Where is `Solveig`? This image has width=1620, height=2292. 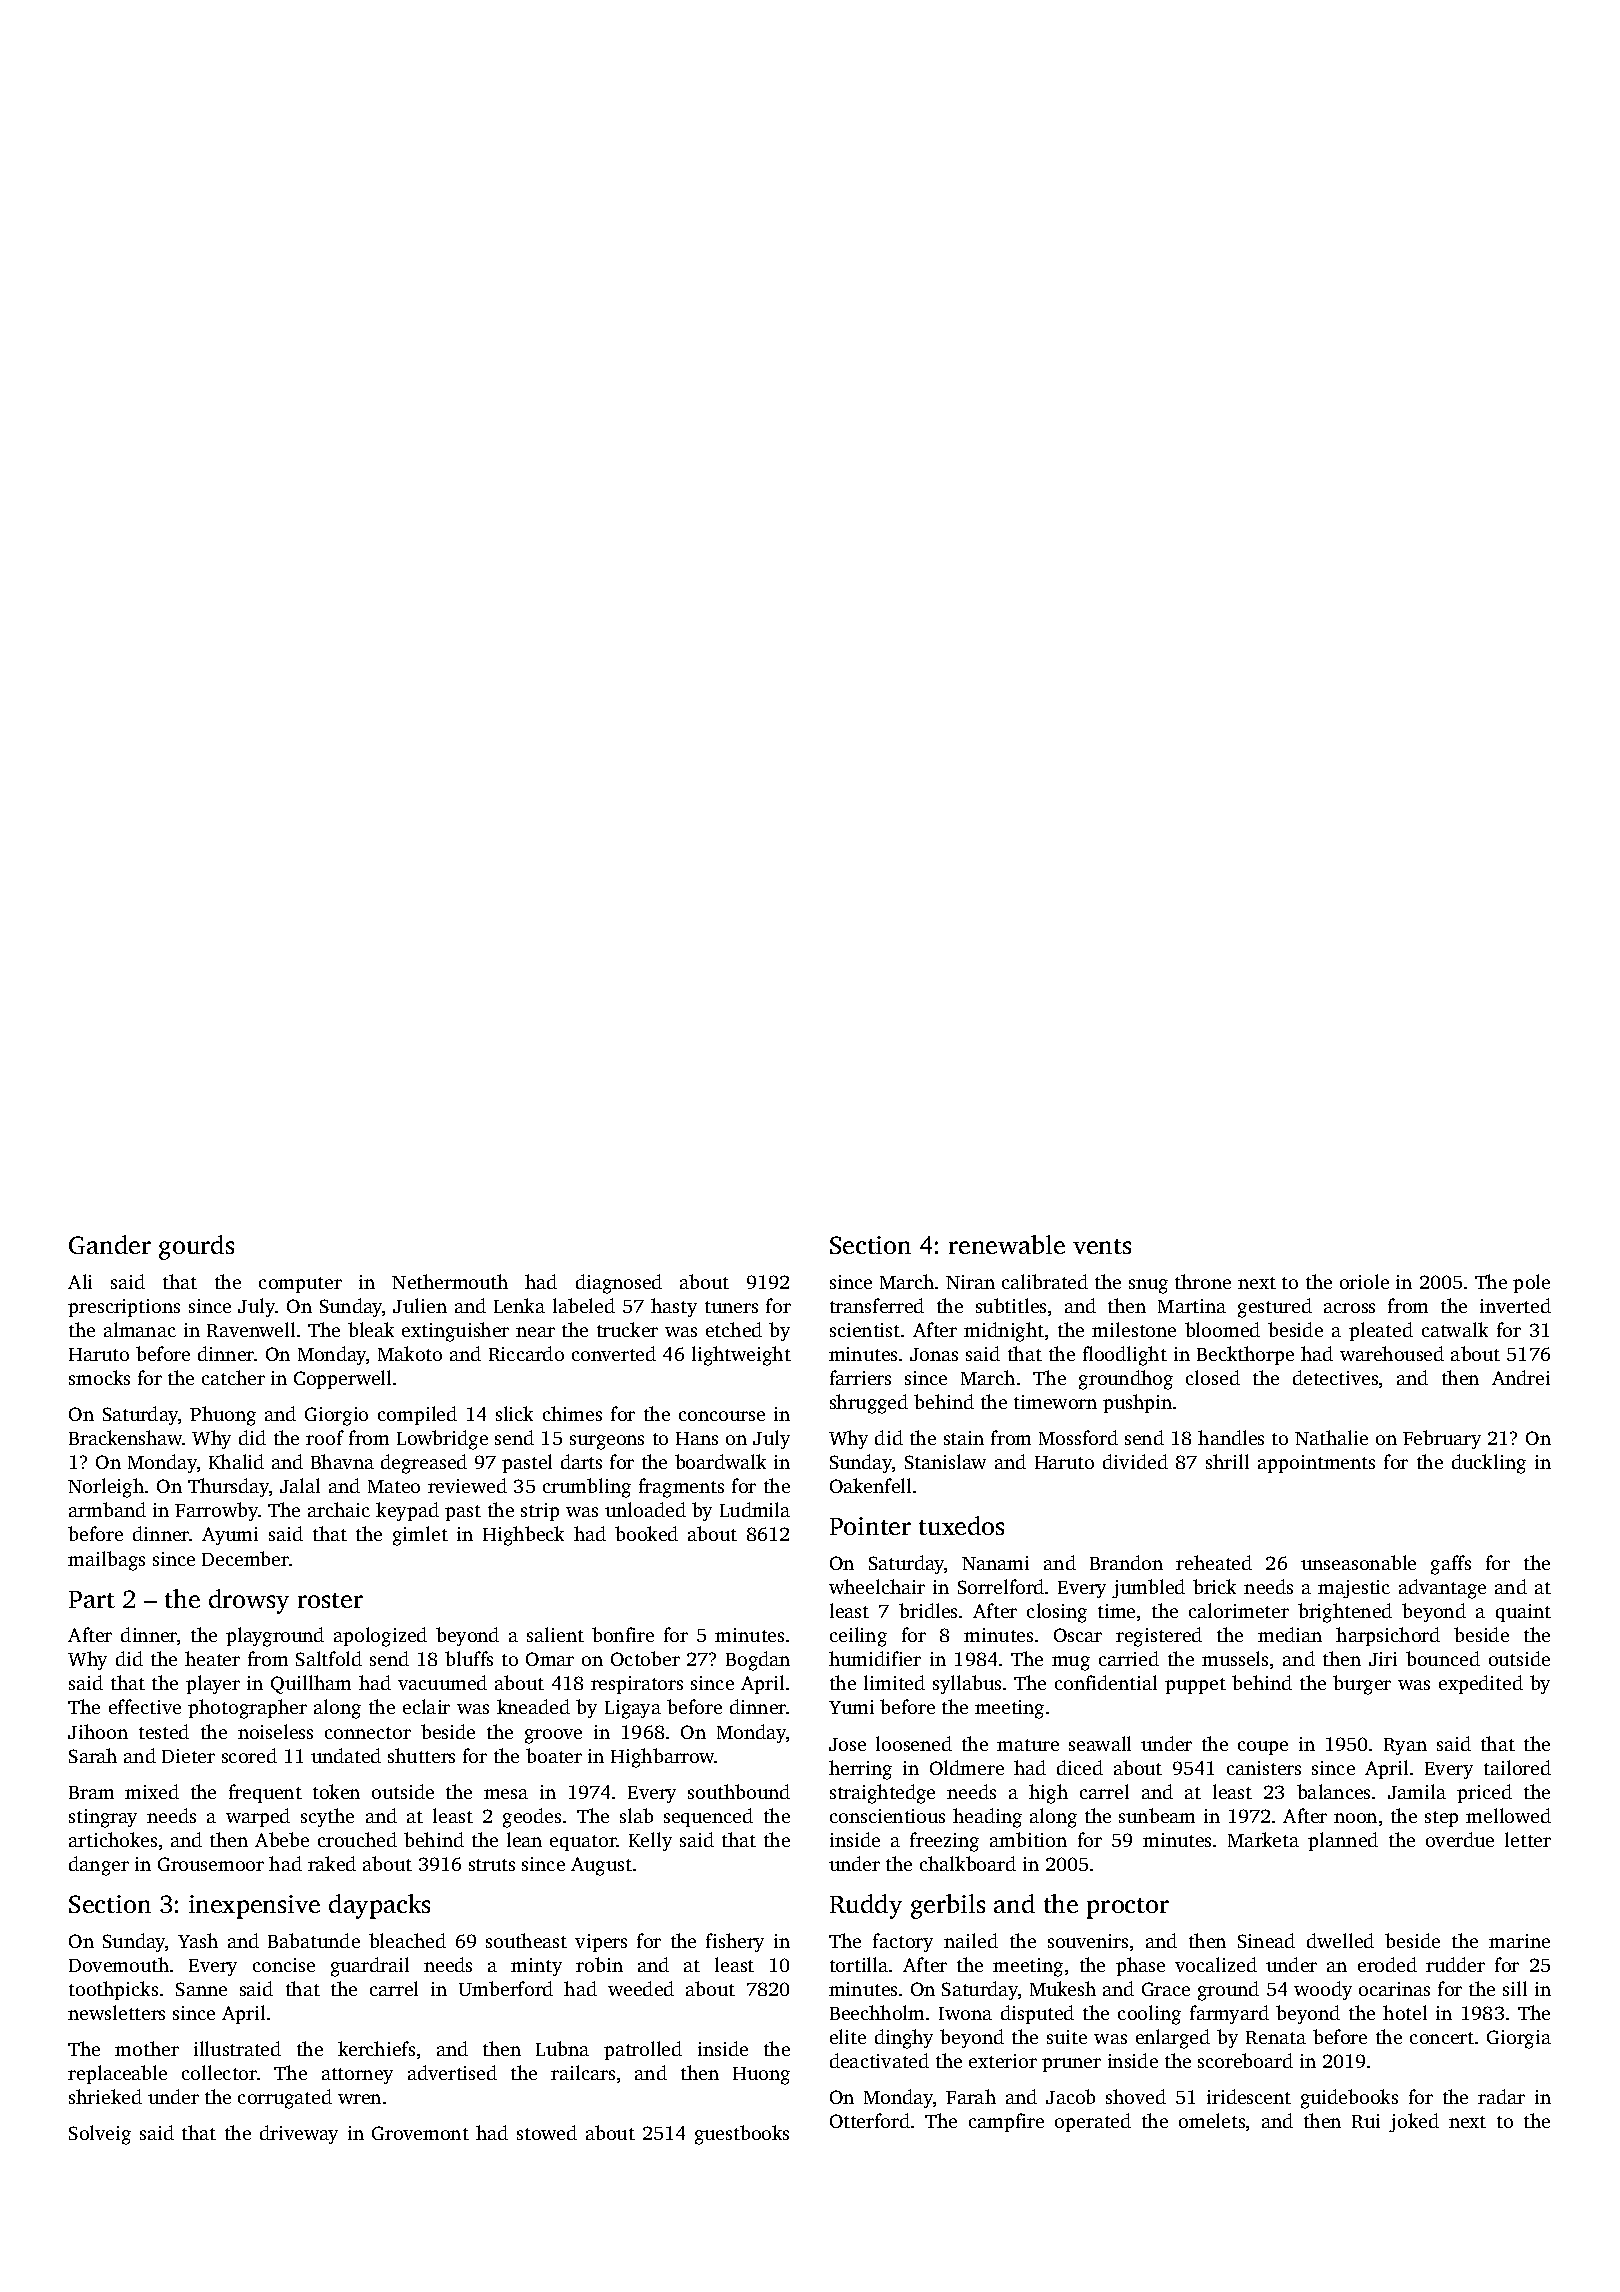 Solveig is located at coordinates (100, 2135).
